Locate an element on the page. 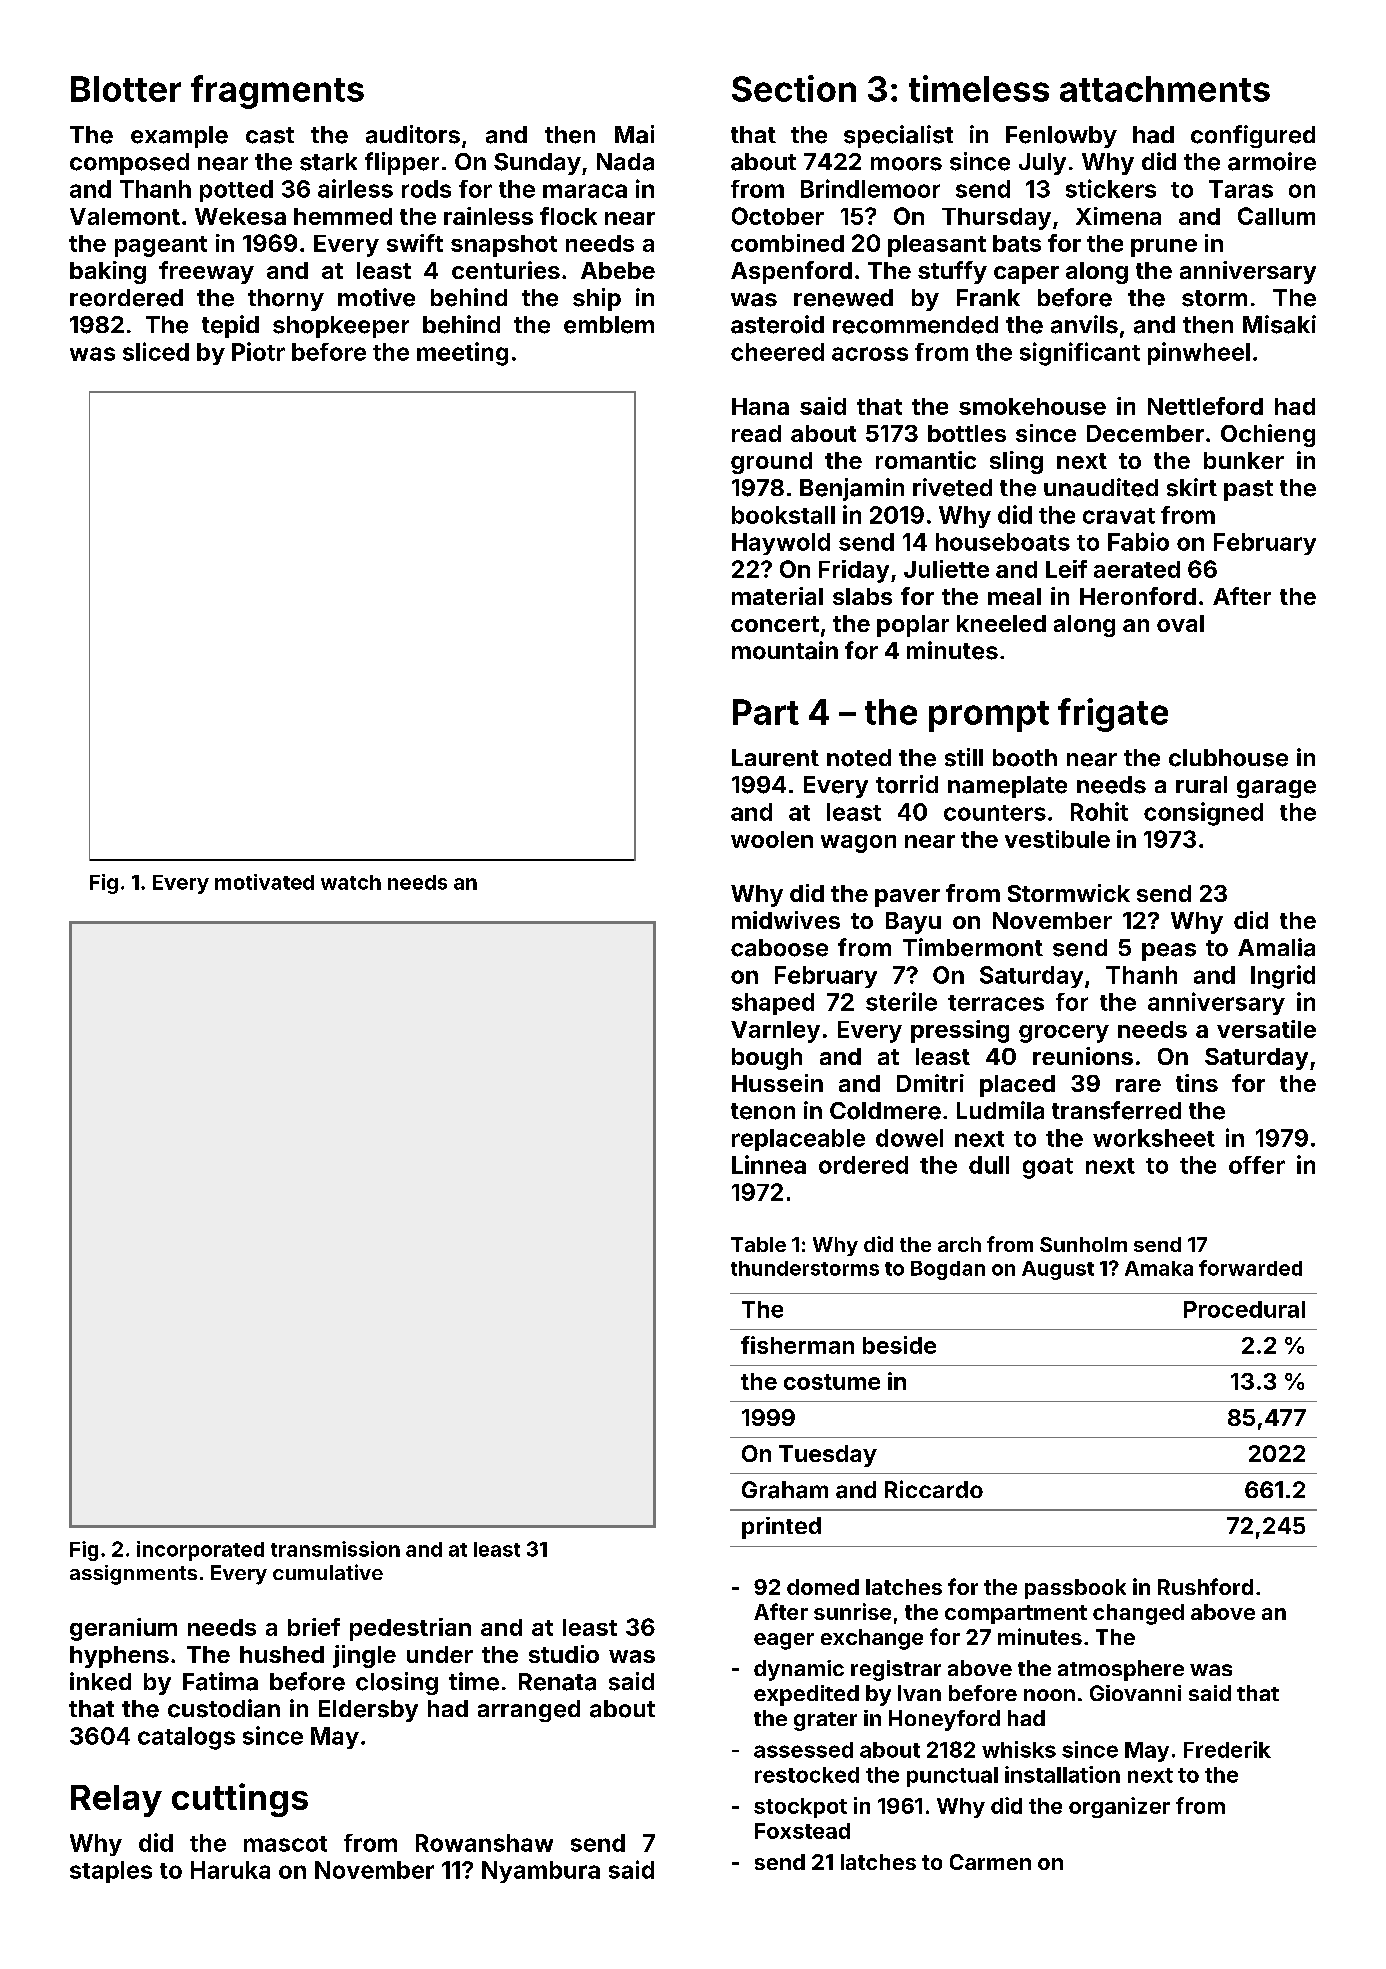 The height and width of the image is (1969, 1386). Haywold is located at coordinates (781, 544).
